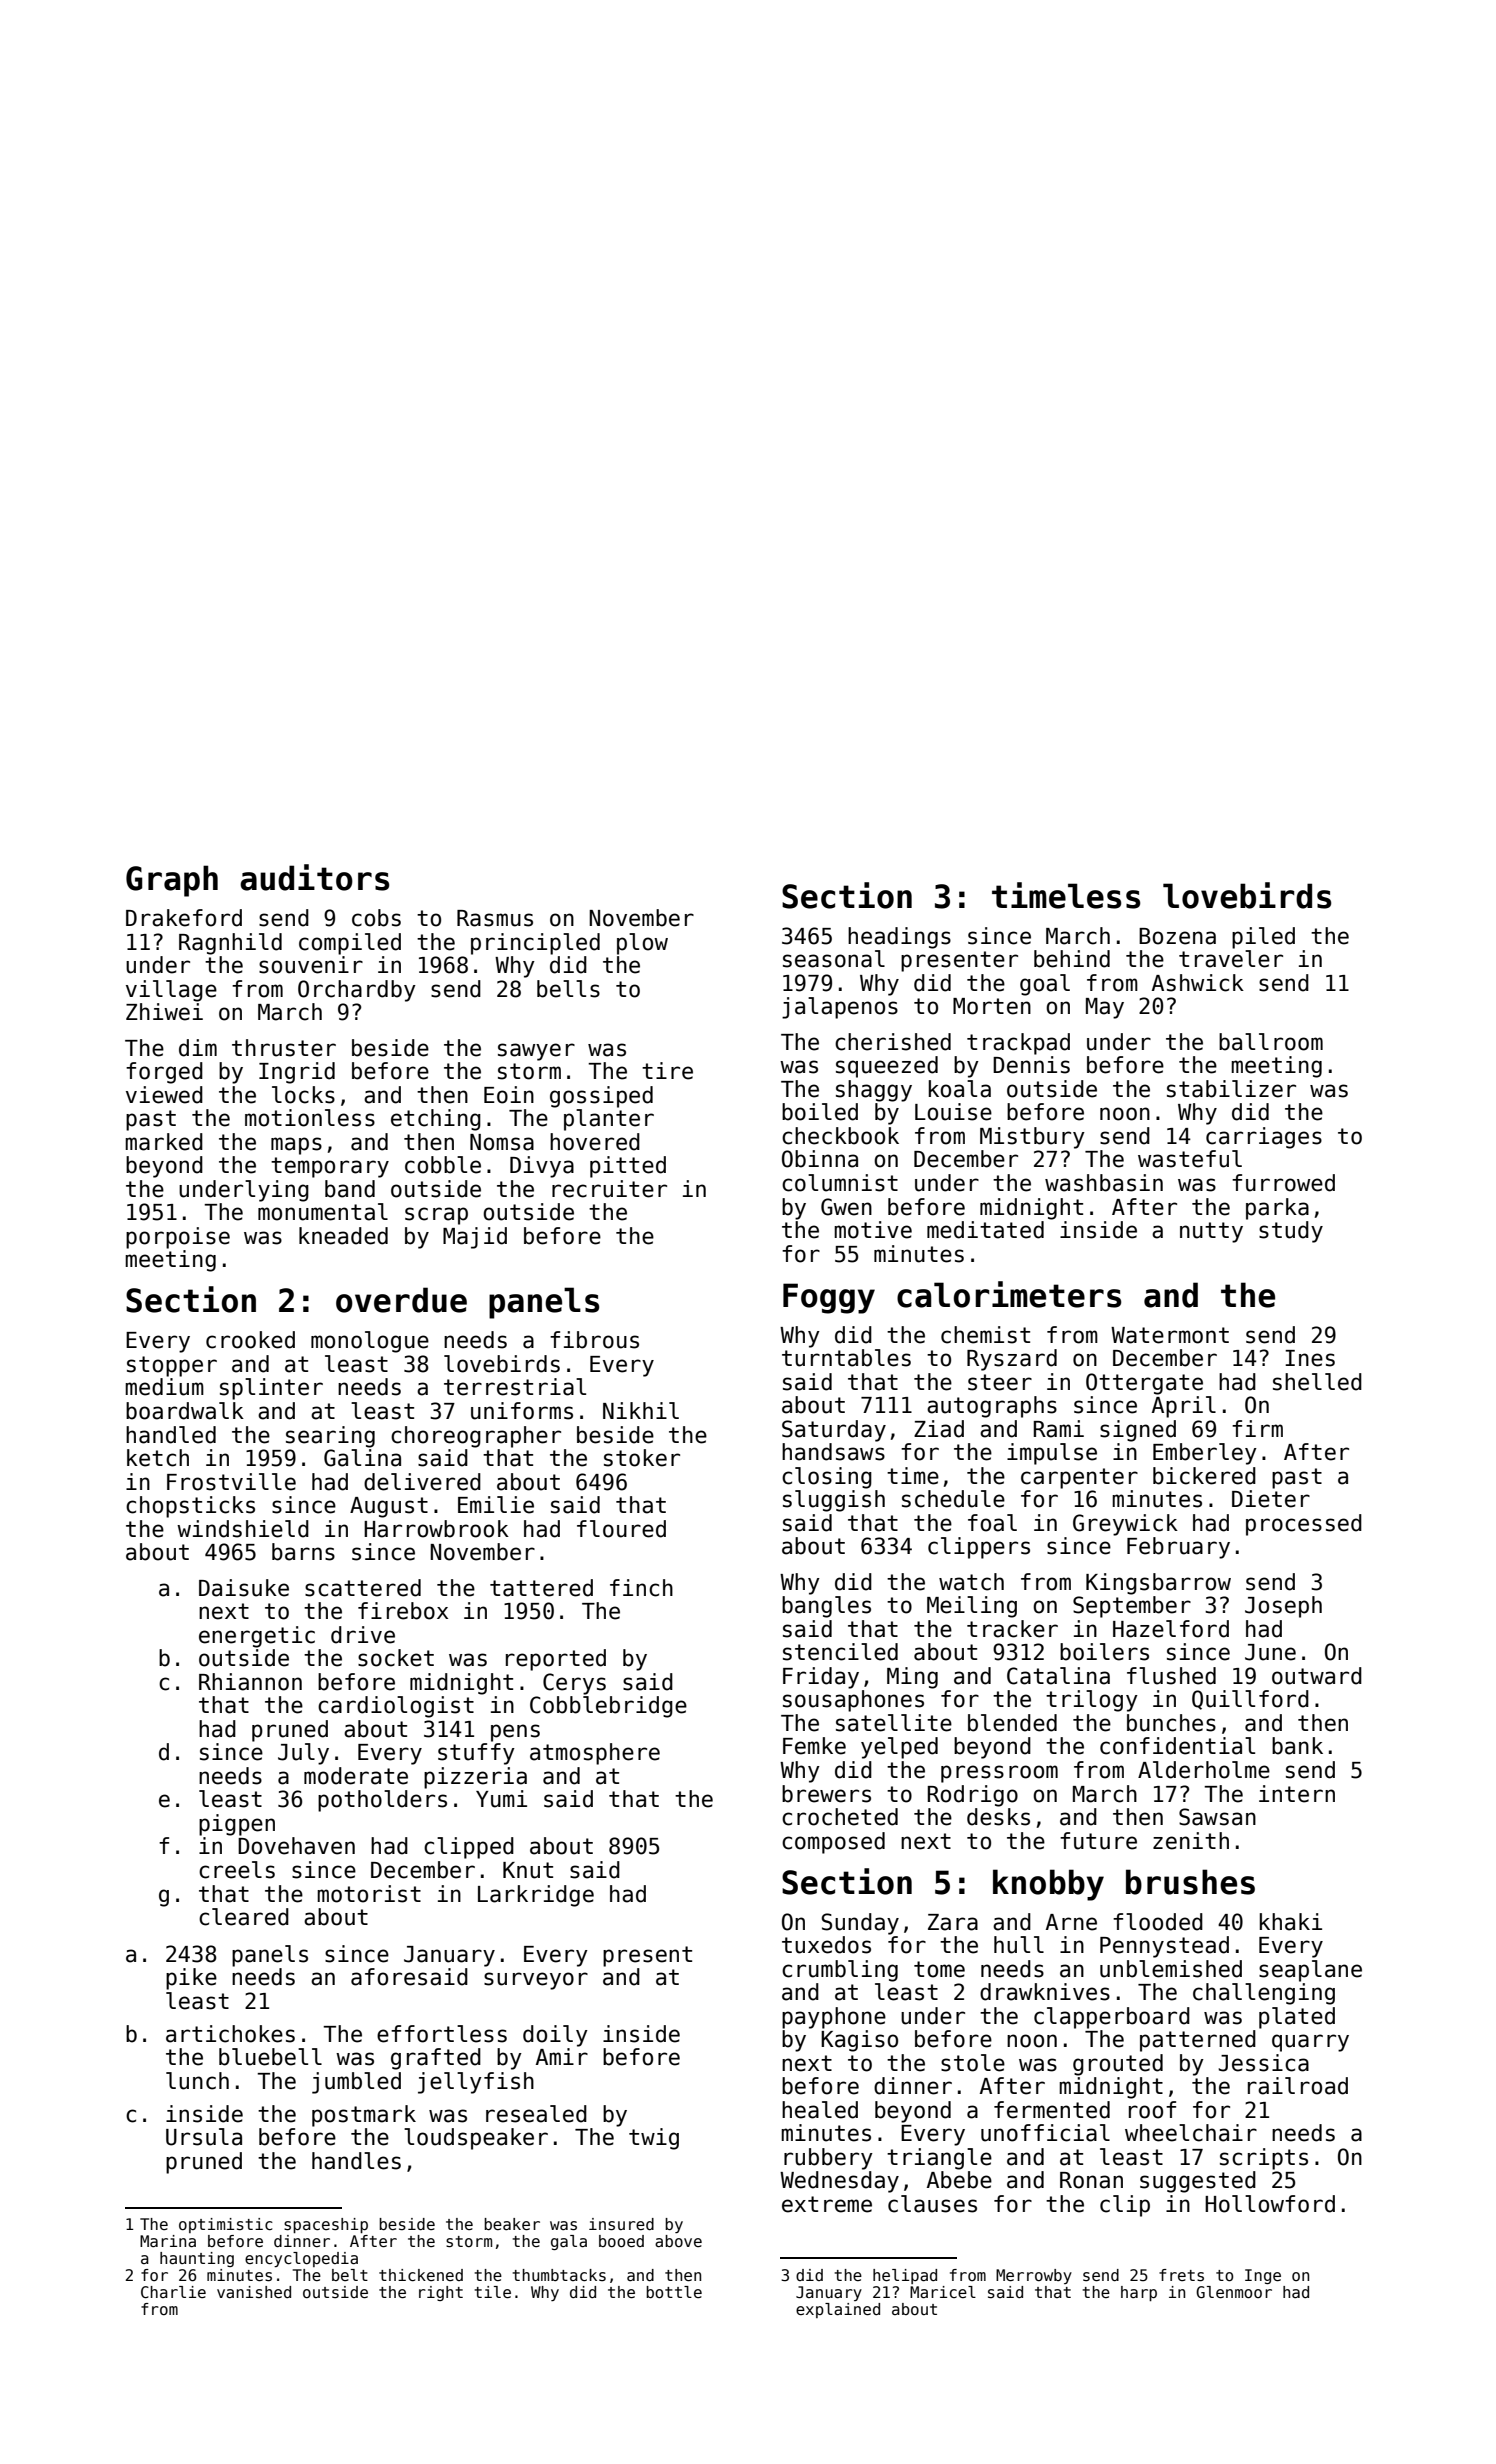 The height and width of the document is (2464, 1496). What do you see at coordinates (396, 1658) in the document?
I see `socket` at bounding box center [396, 1658].
